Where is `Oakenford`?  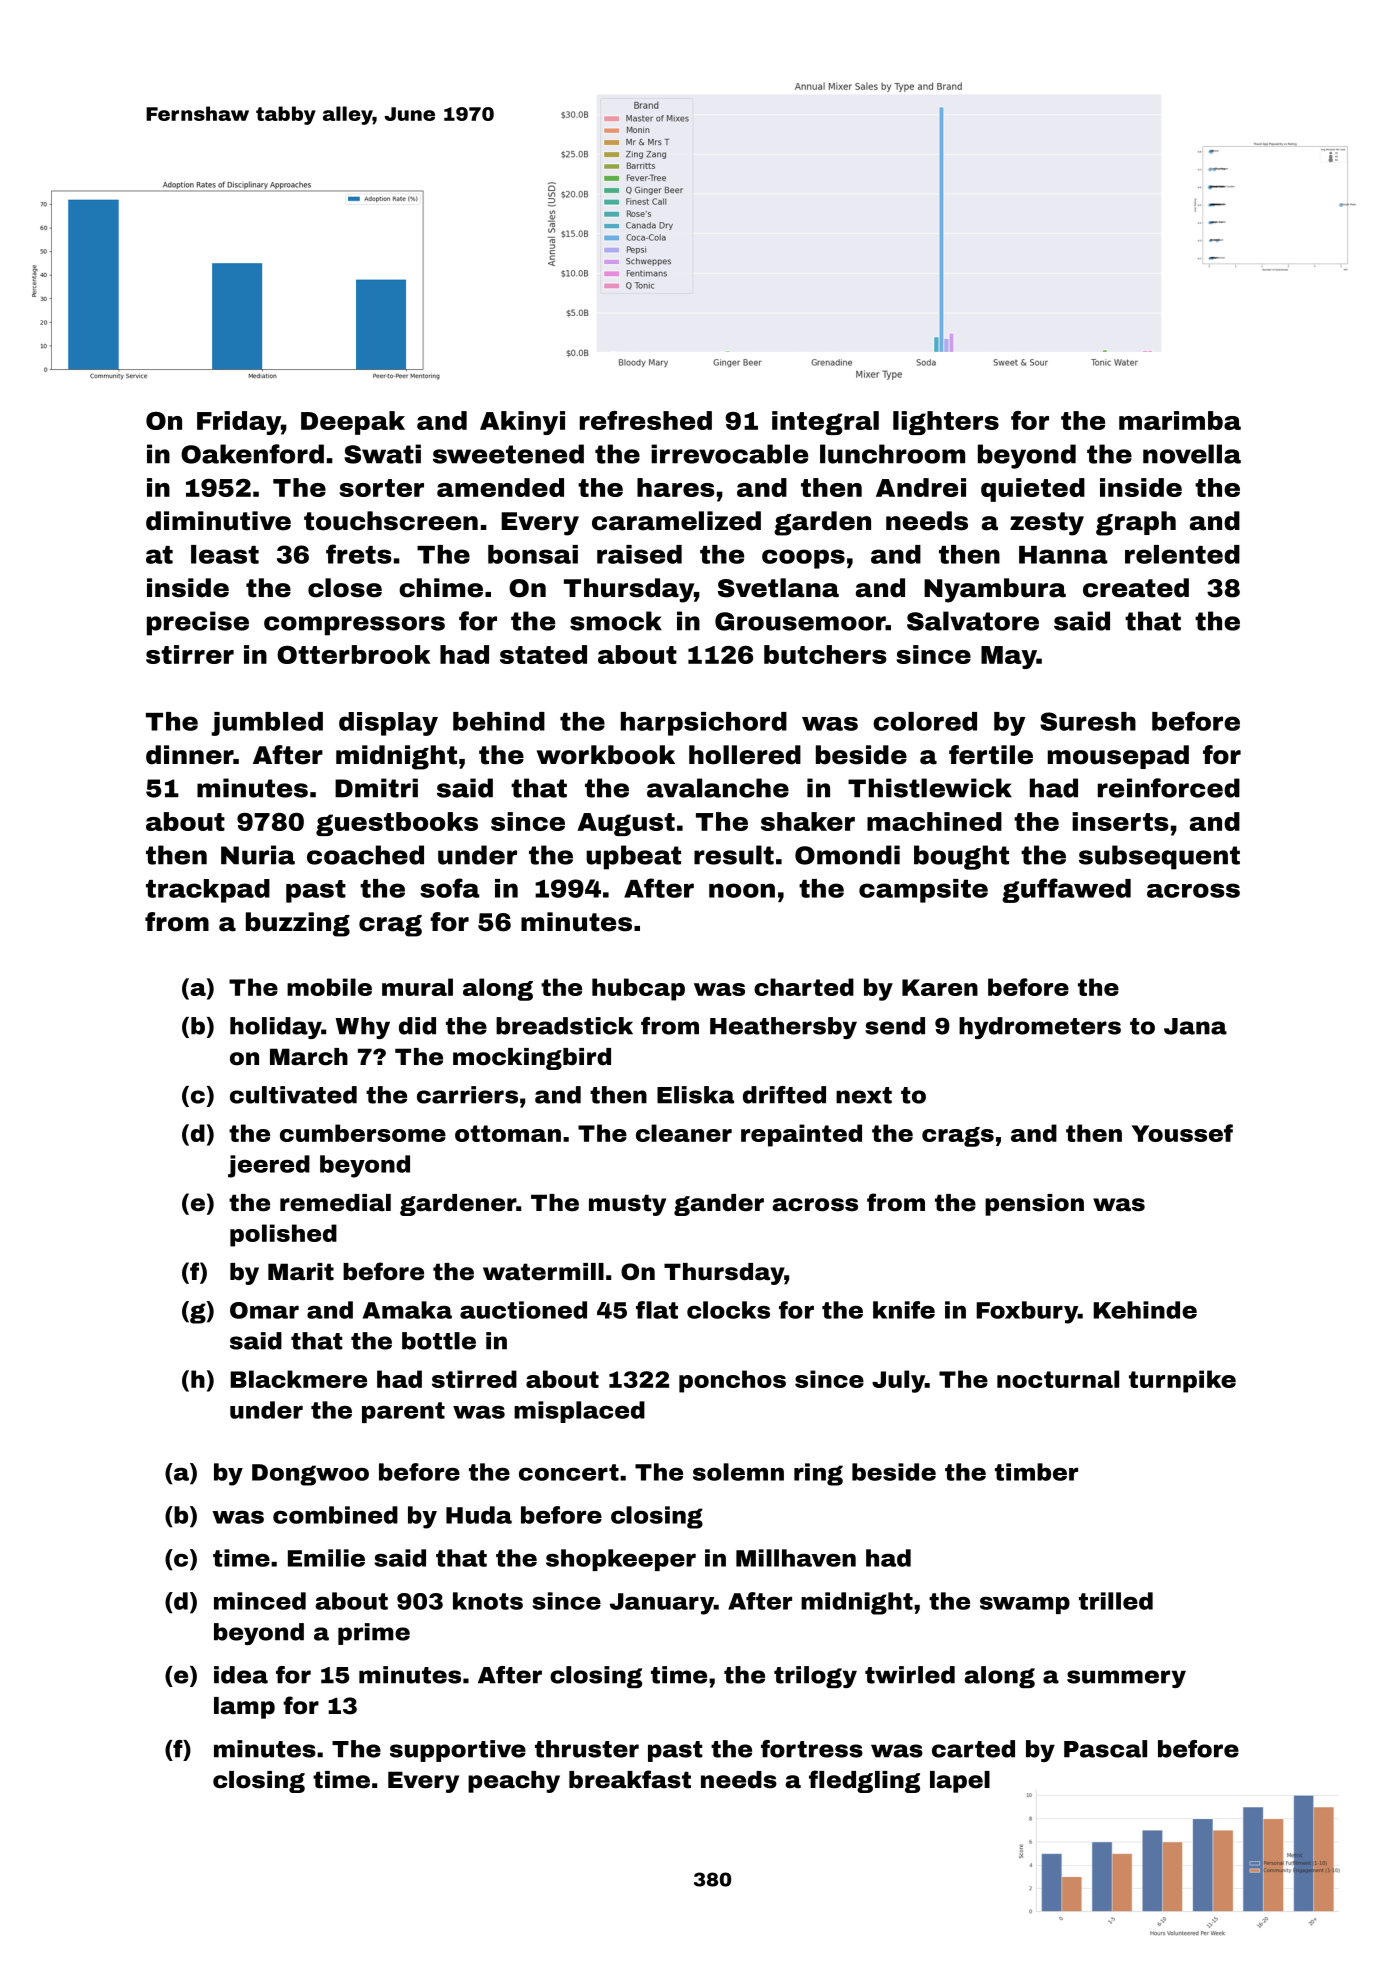 Oakenford is located at coordinates (252, 454).
